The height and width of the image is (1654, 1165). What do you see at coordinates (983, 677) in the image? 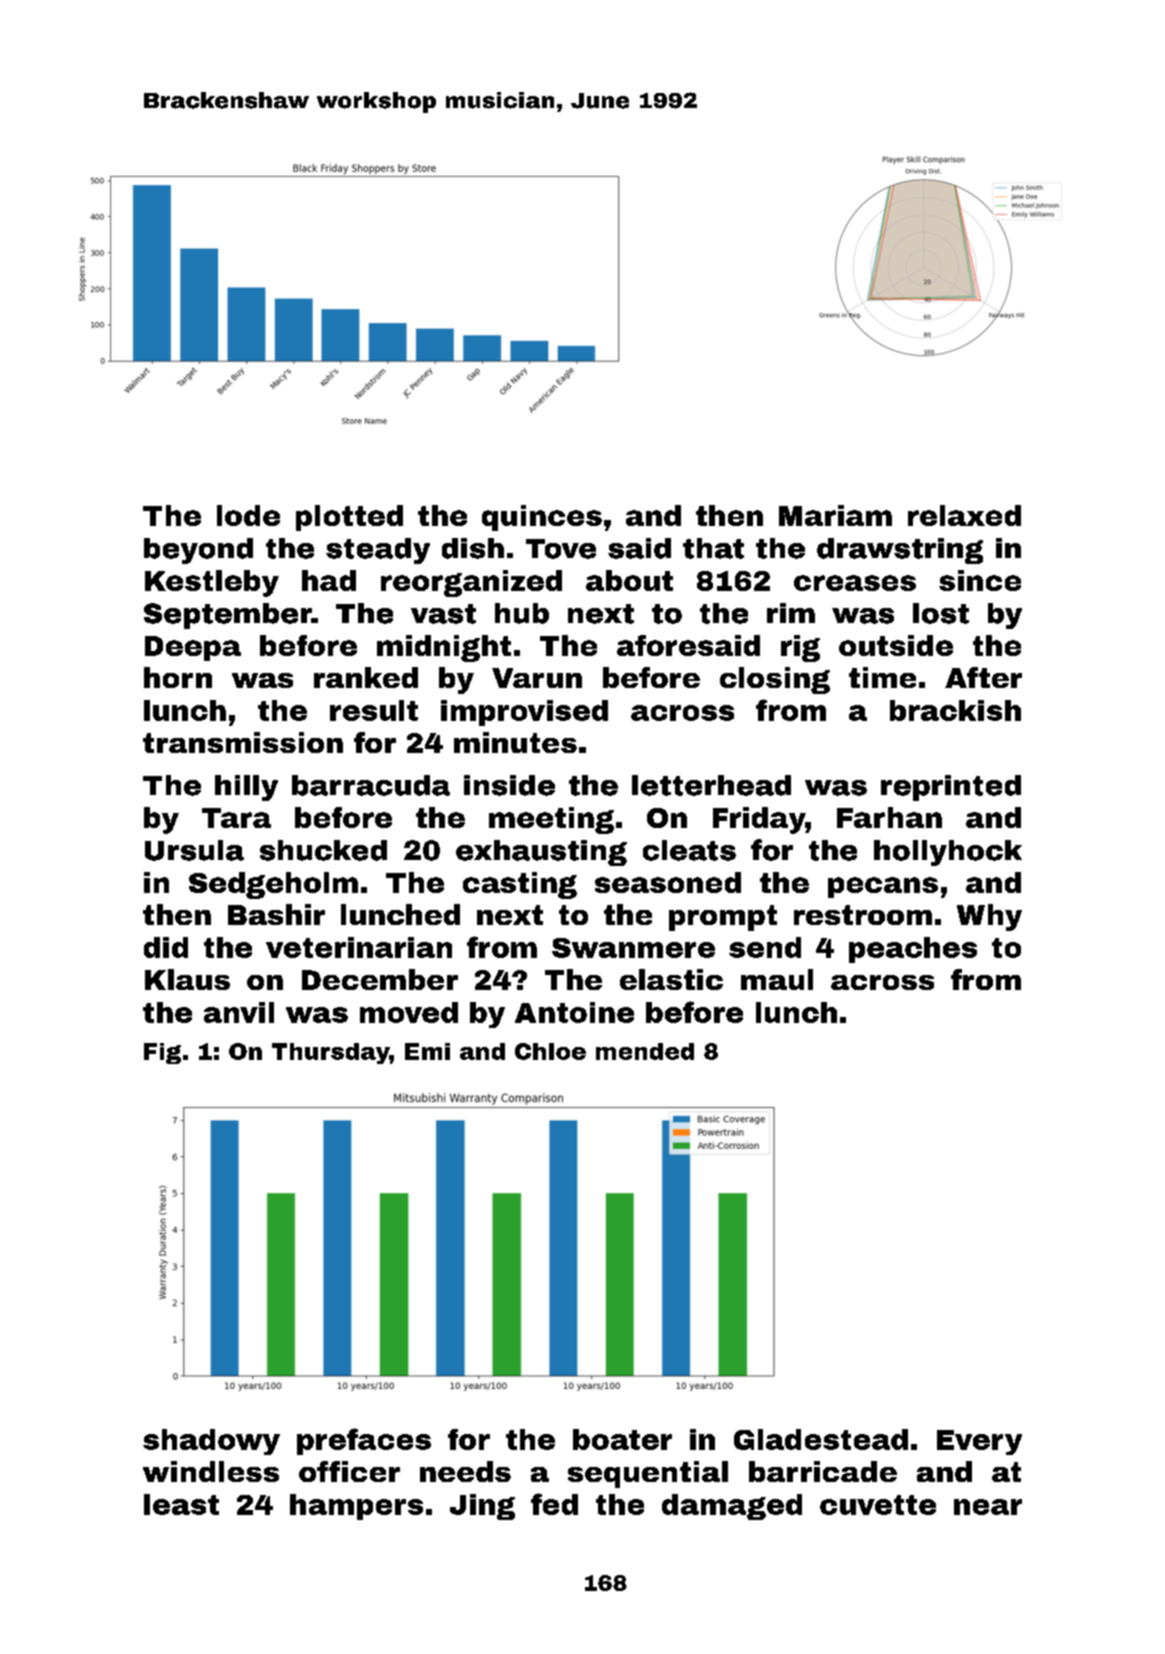
I see `After` at bounding box center [983, 677].
